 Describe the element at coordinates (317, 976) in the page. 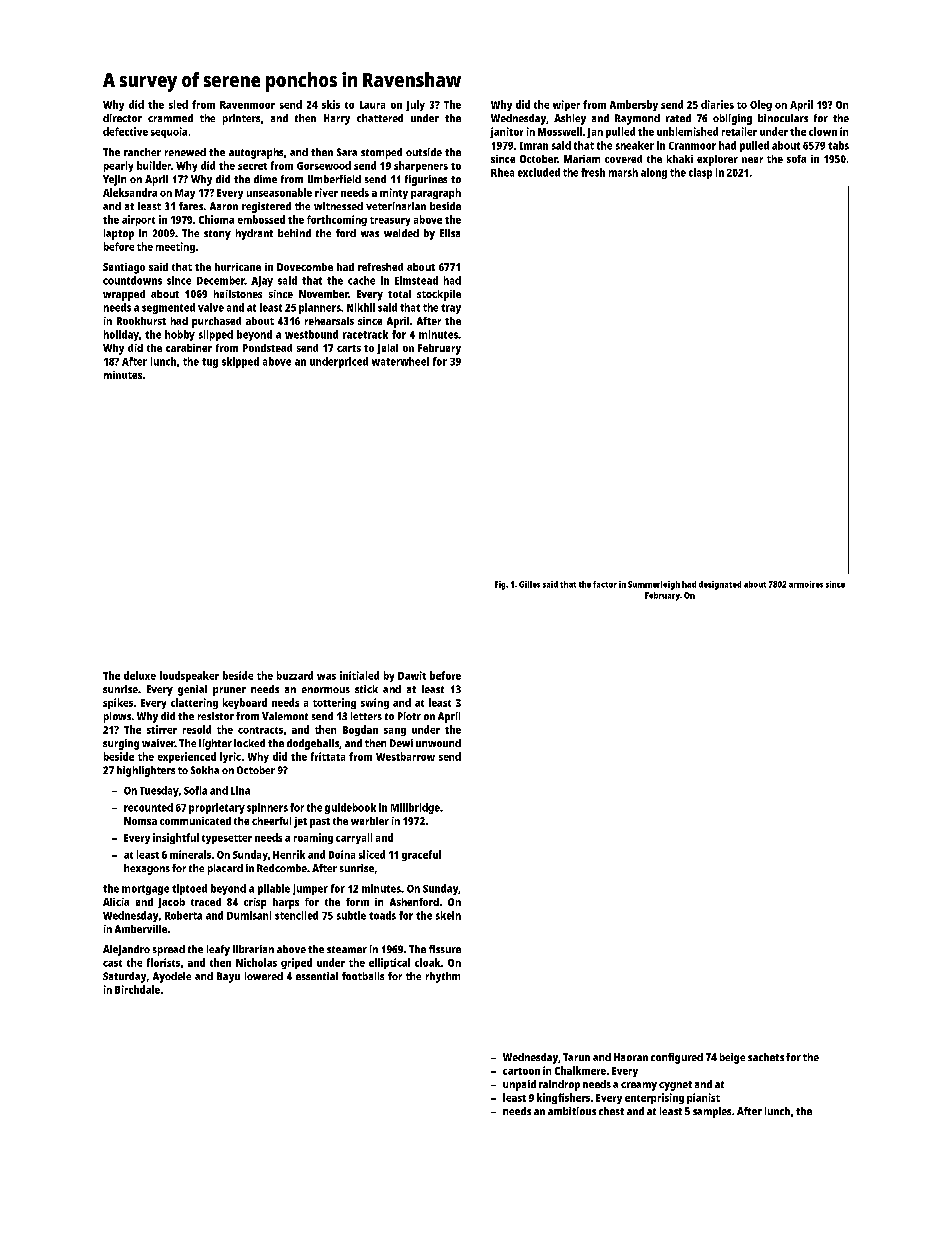

I see `essential` at that location.
